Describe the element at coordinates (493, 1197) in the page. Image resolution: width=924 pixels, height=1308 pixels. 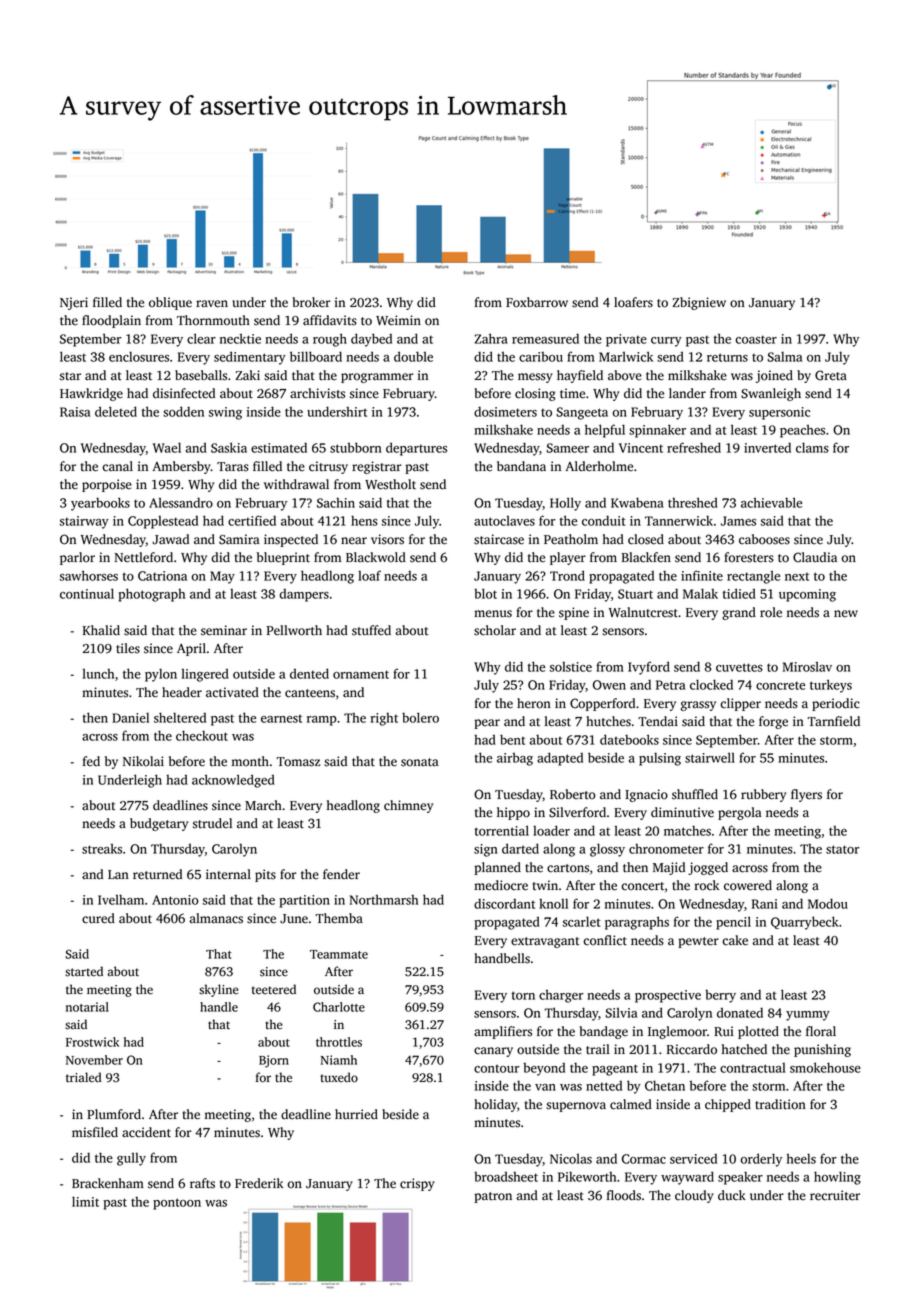
I see `patron` at that location.
